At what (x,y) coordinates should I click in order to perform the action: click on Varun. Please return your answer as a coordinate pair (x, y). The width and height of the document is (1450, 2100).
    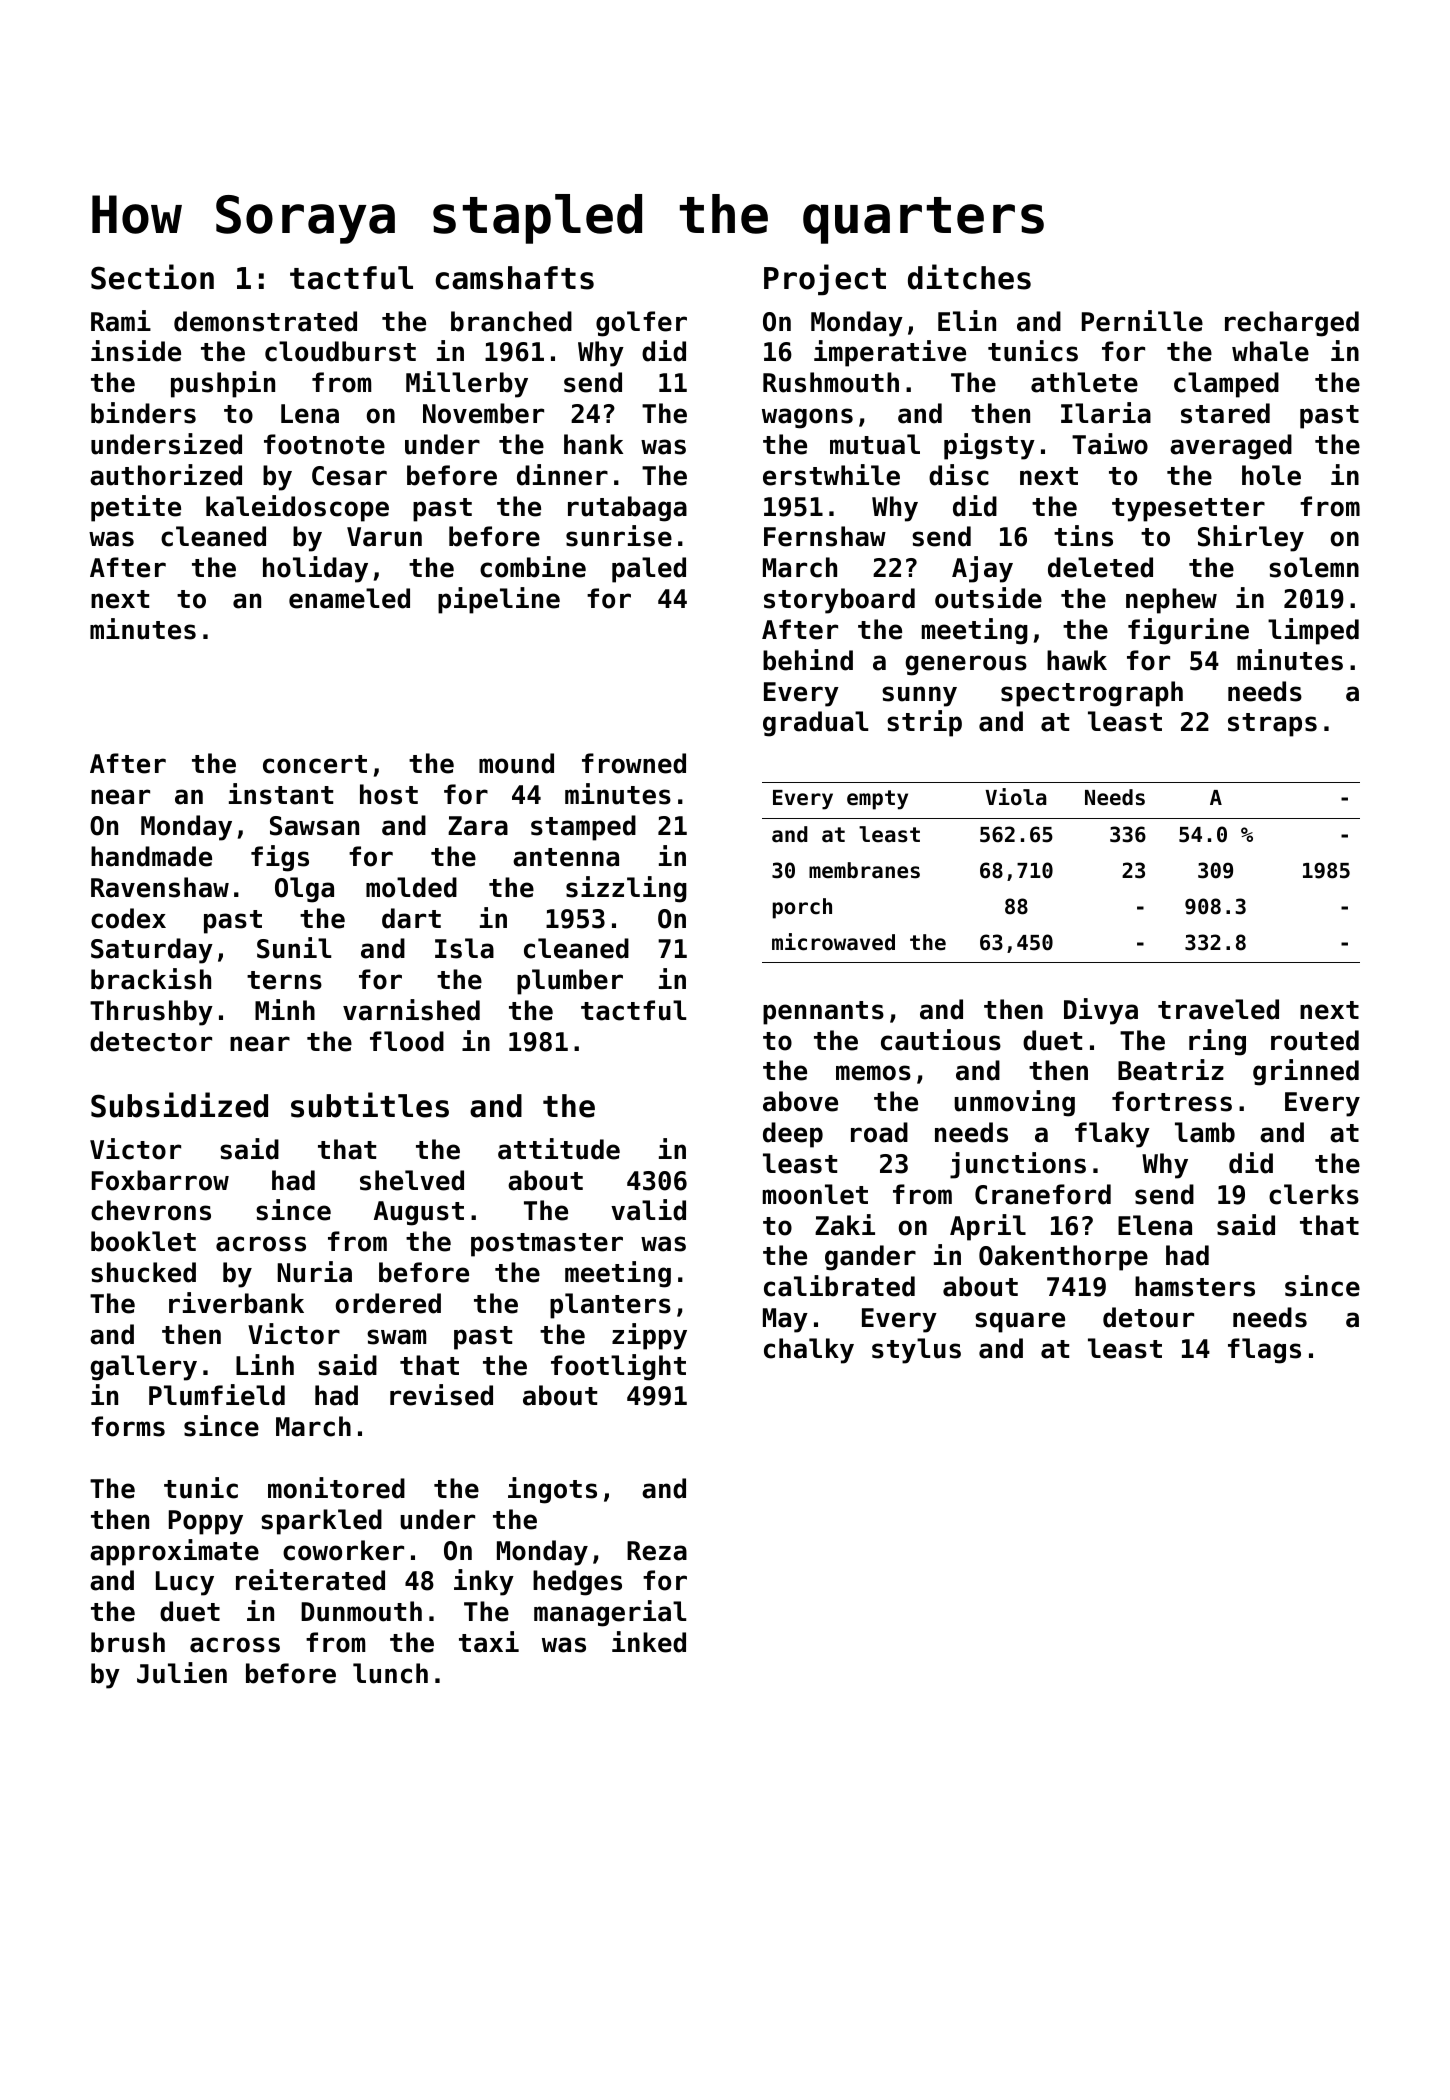
    Looking at the image, I should click on (384, 537).
